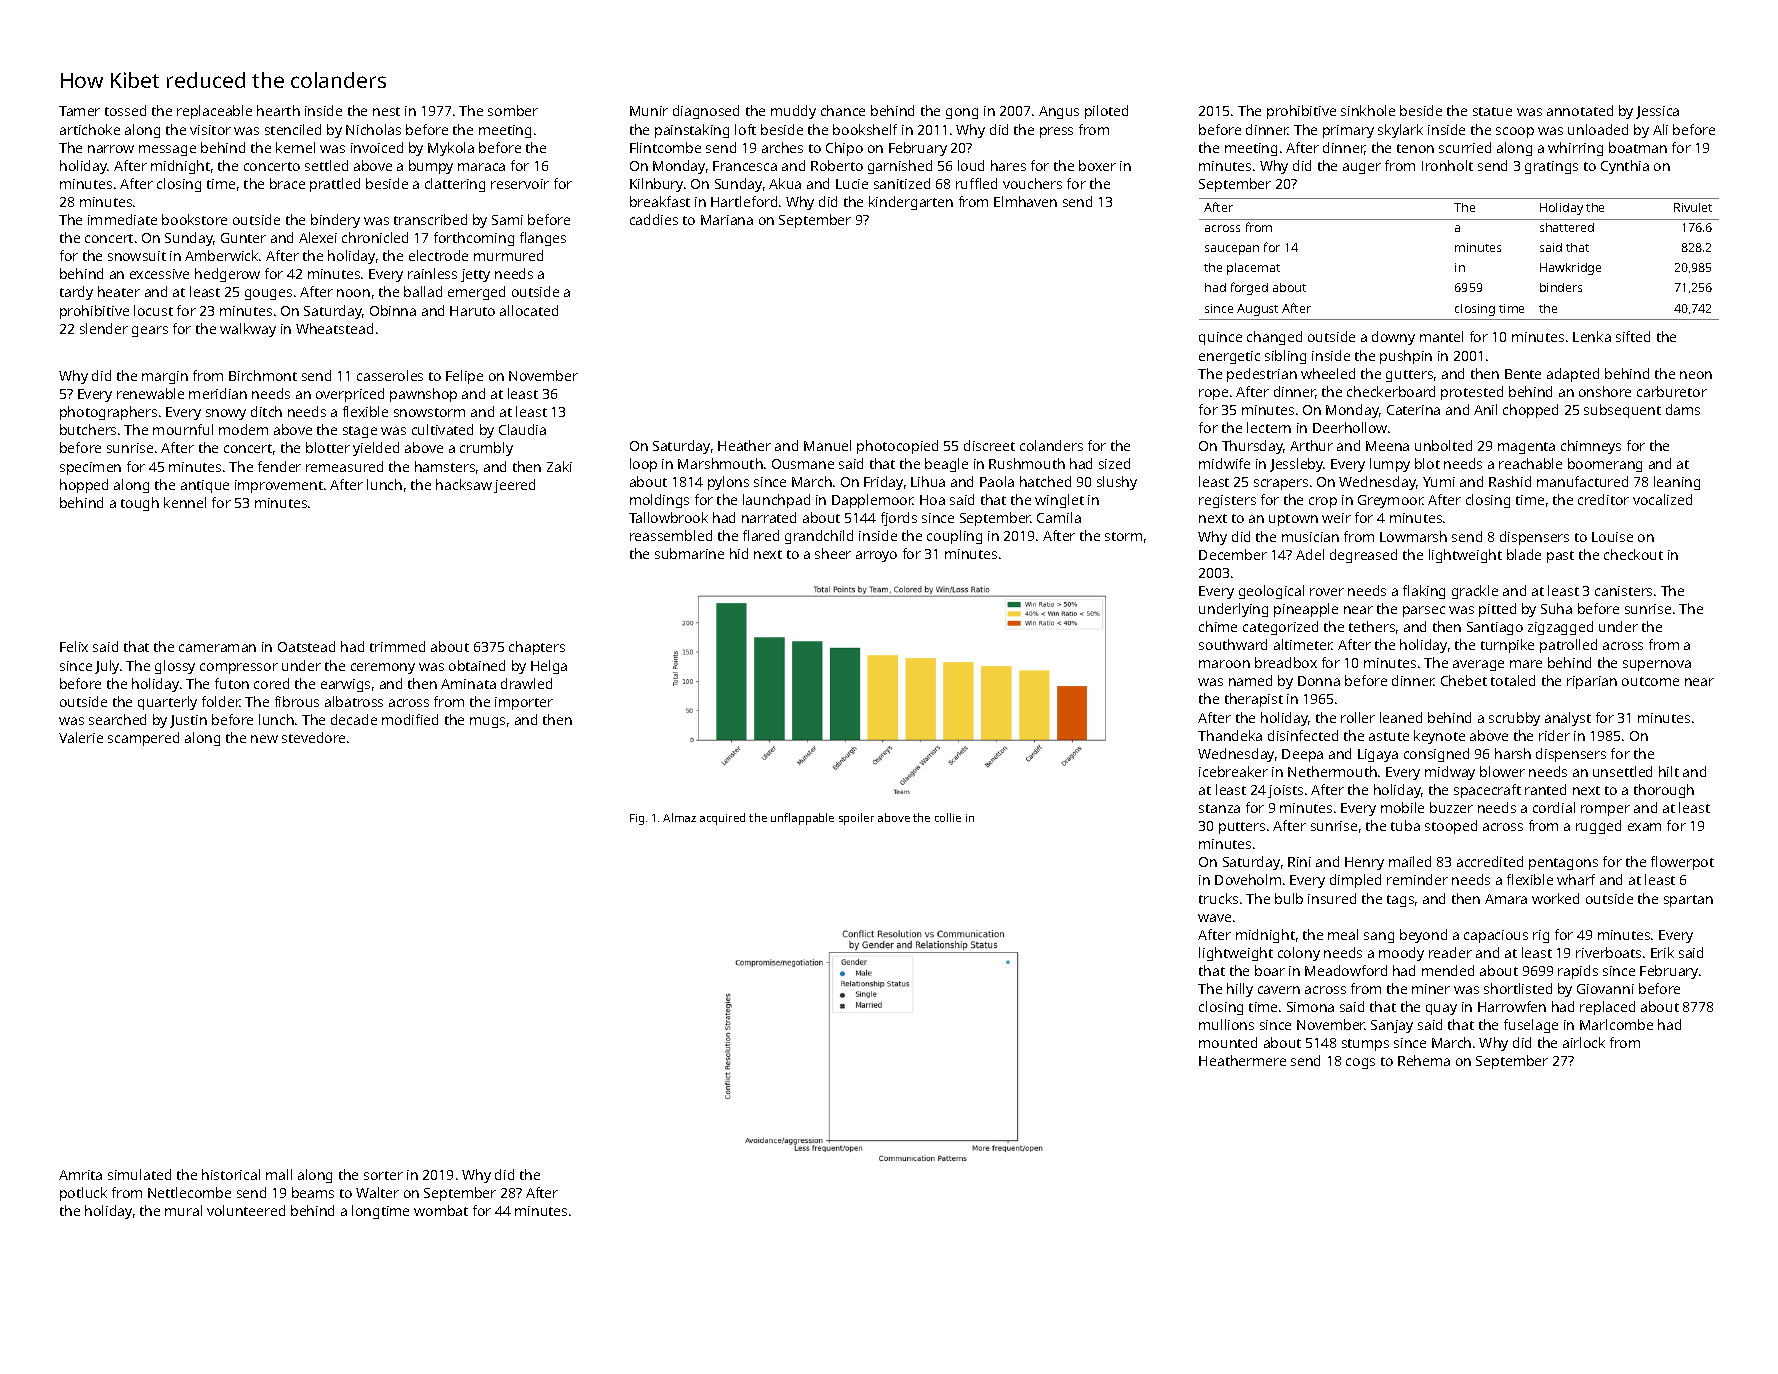 The width and height of the screenshot is (1778, 1374). Describe the element at coordinates (1368, 110) in the screenshot. I see `sinkhole` at that location.
